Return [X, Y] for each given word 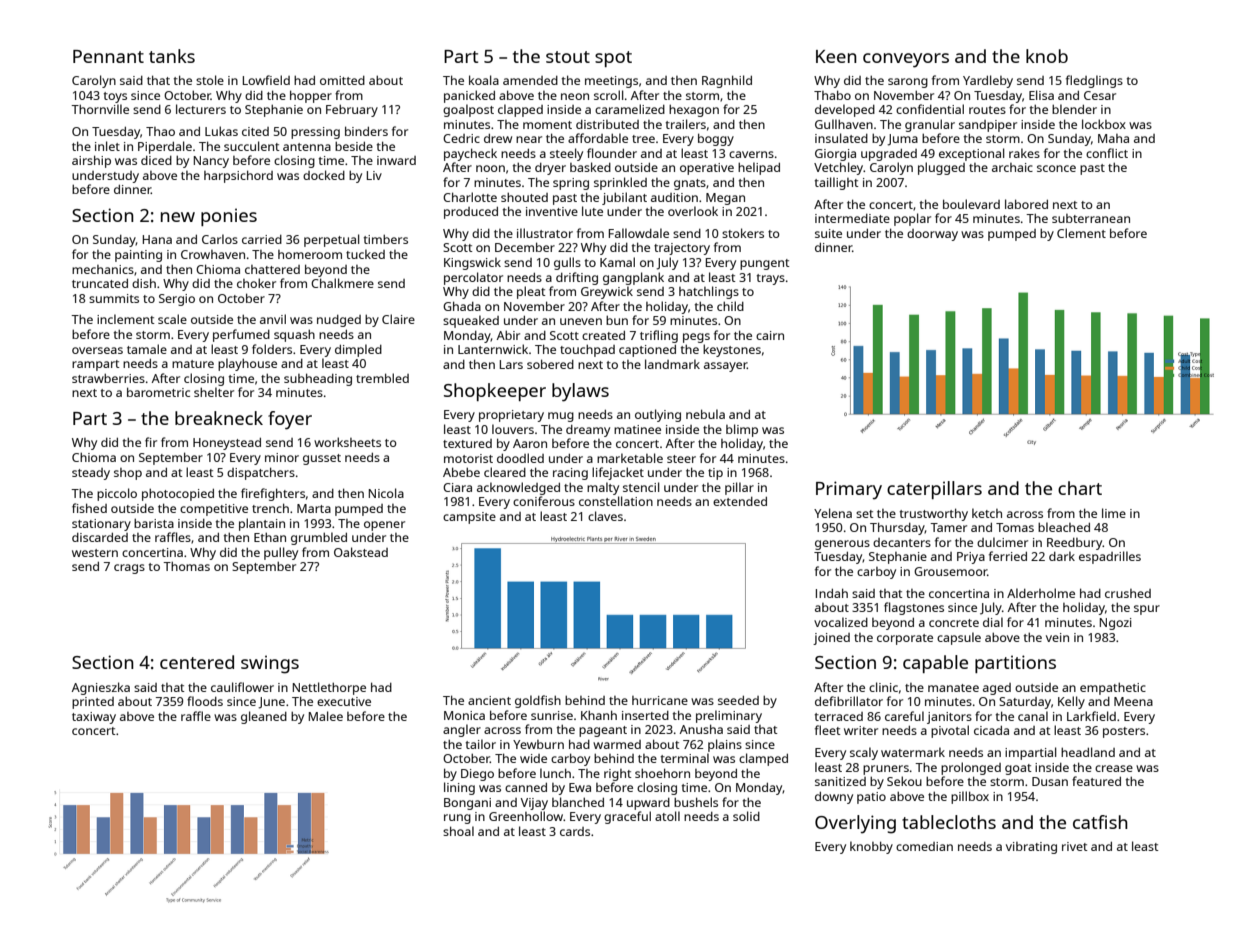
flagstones [914, 608]
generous [842, 545]
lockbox [1104, 124]
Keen [836, 56]
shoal [458, 831]
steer [681, 459]
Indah [832, 593]
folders [272, 349]
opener [384, 526]
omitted [342, 80]
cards [575, 831]
